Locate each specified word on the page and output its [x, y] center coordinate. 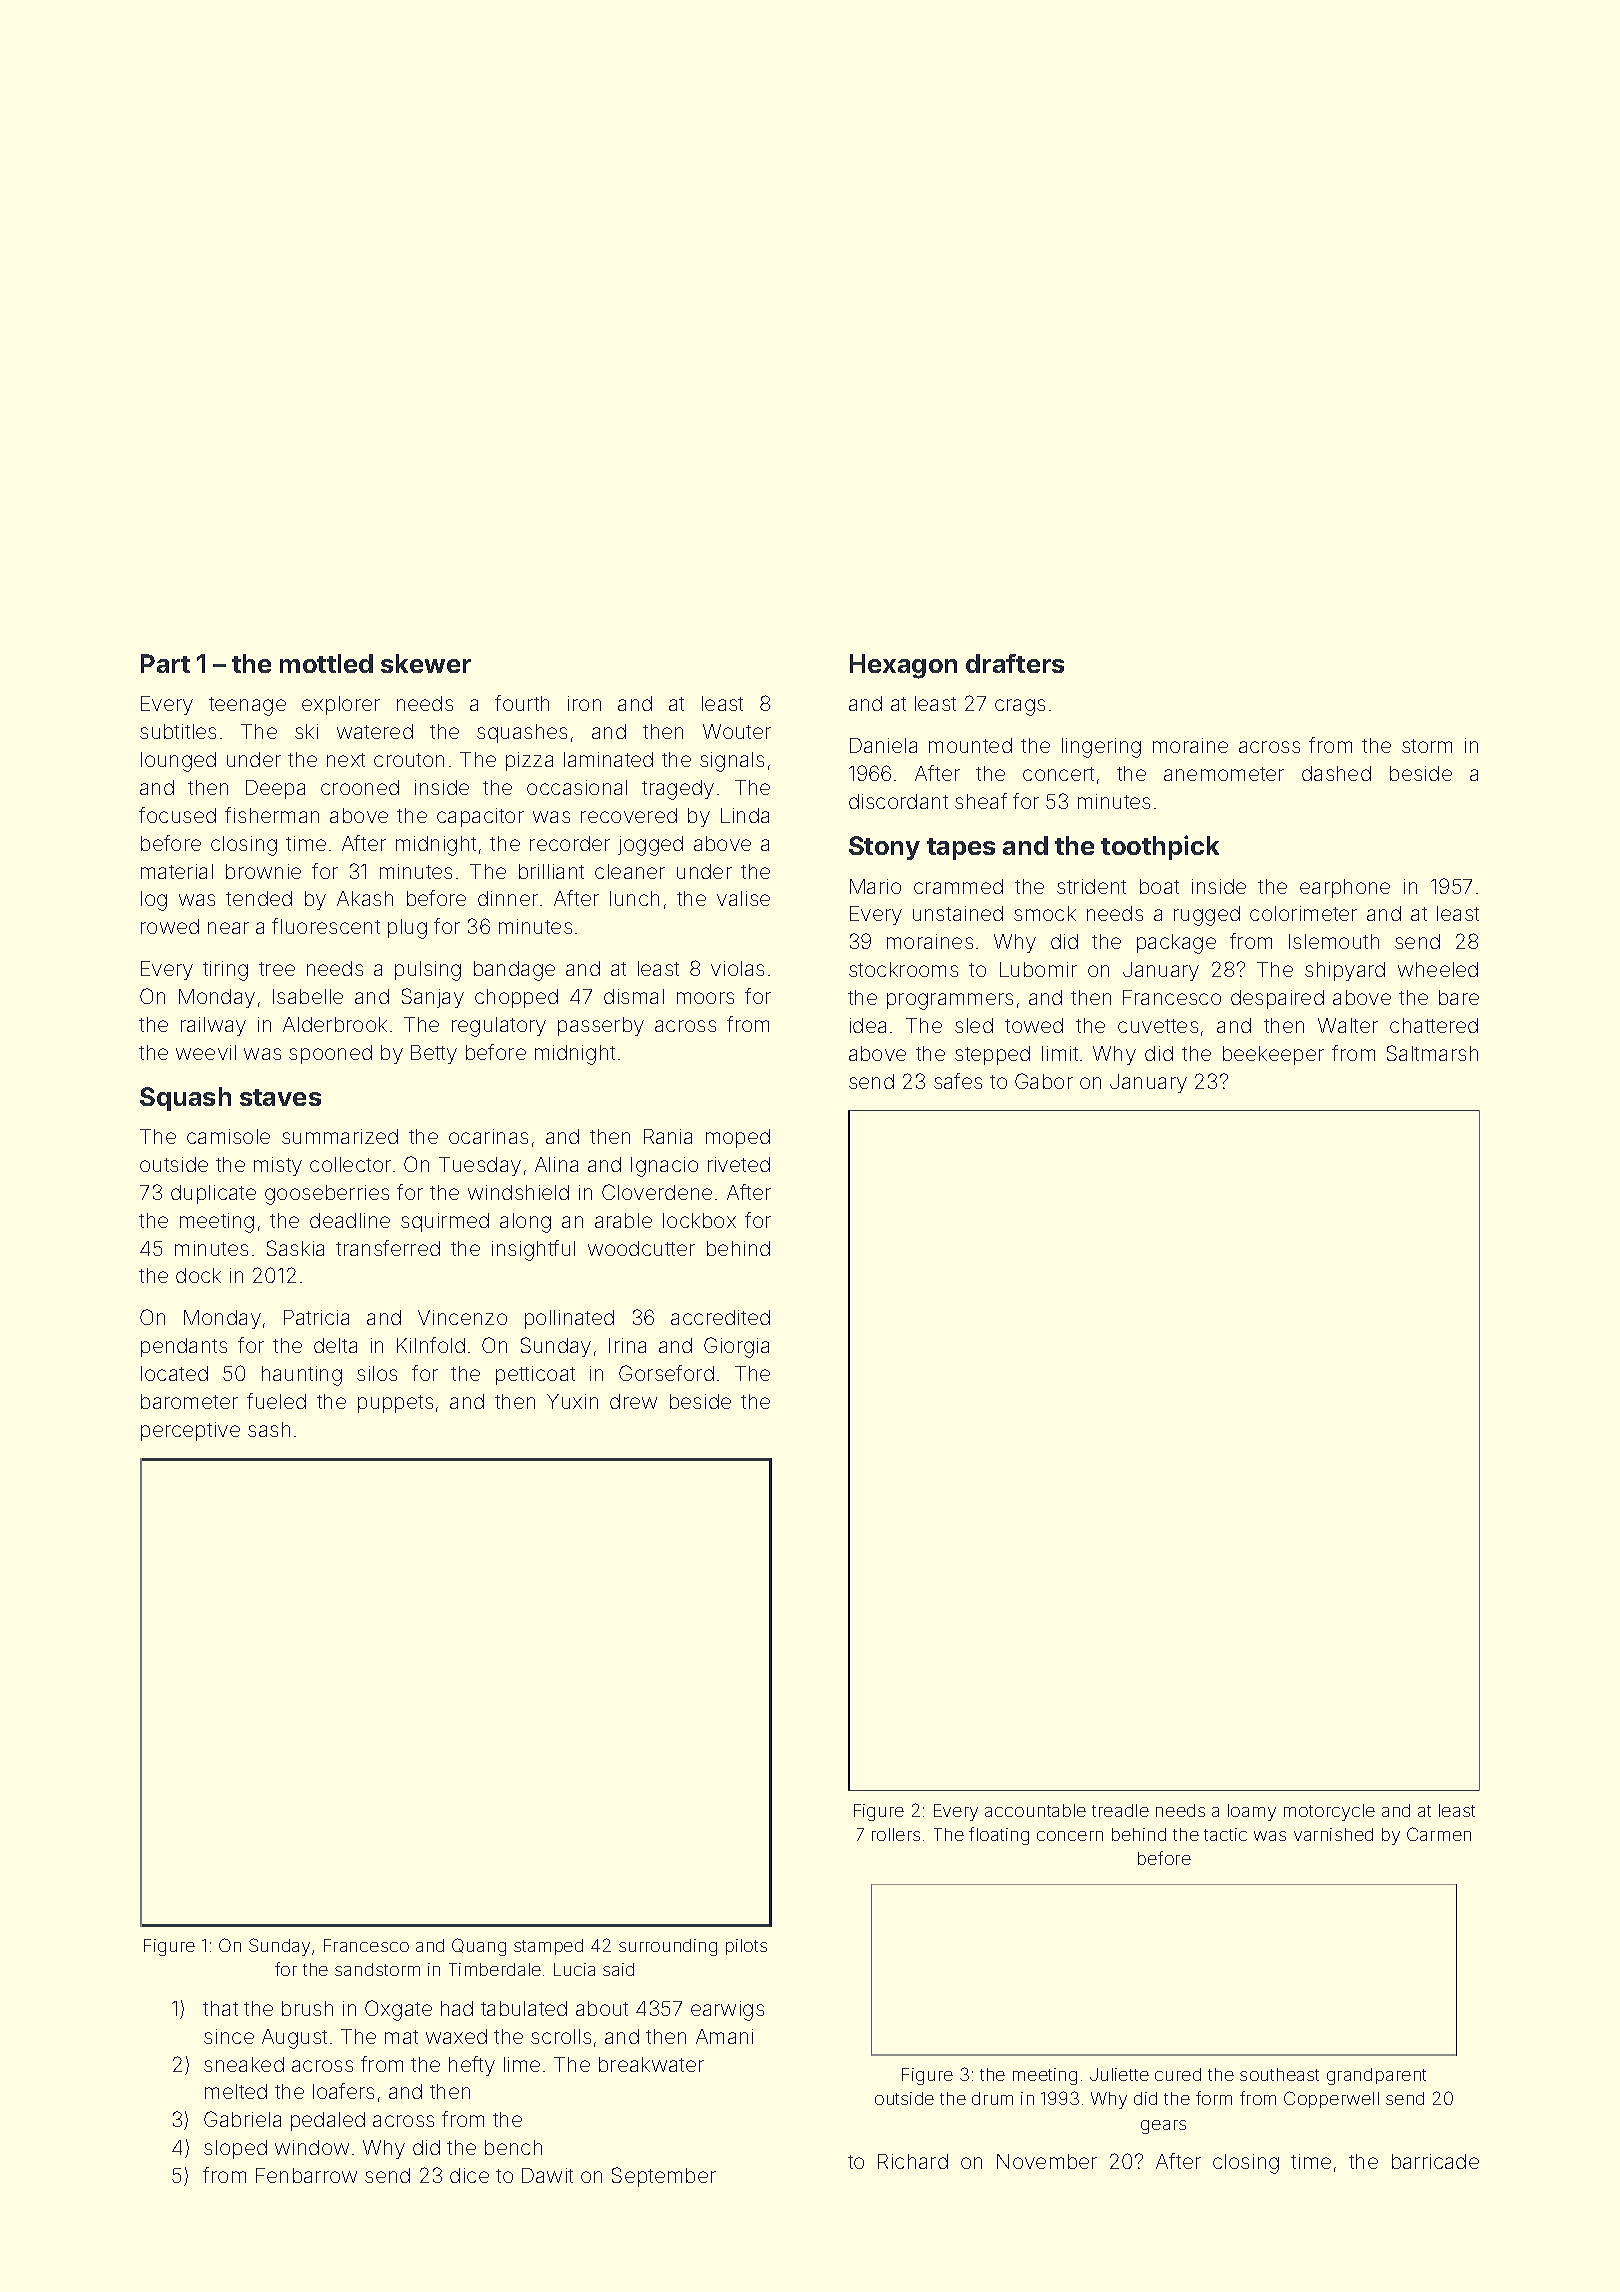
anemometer [1224, 774]
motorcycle [1329, 1812]
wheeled [1438, 969]
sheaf [981, 801]
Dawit [547, 2175]
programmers [950, 1001]
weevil [206, 1052]
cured [1178, 2074]
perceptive [190, 1431]
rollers [896, 1834]
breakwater [651, 2064]
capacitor [480, 817]
